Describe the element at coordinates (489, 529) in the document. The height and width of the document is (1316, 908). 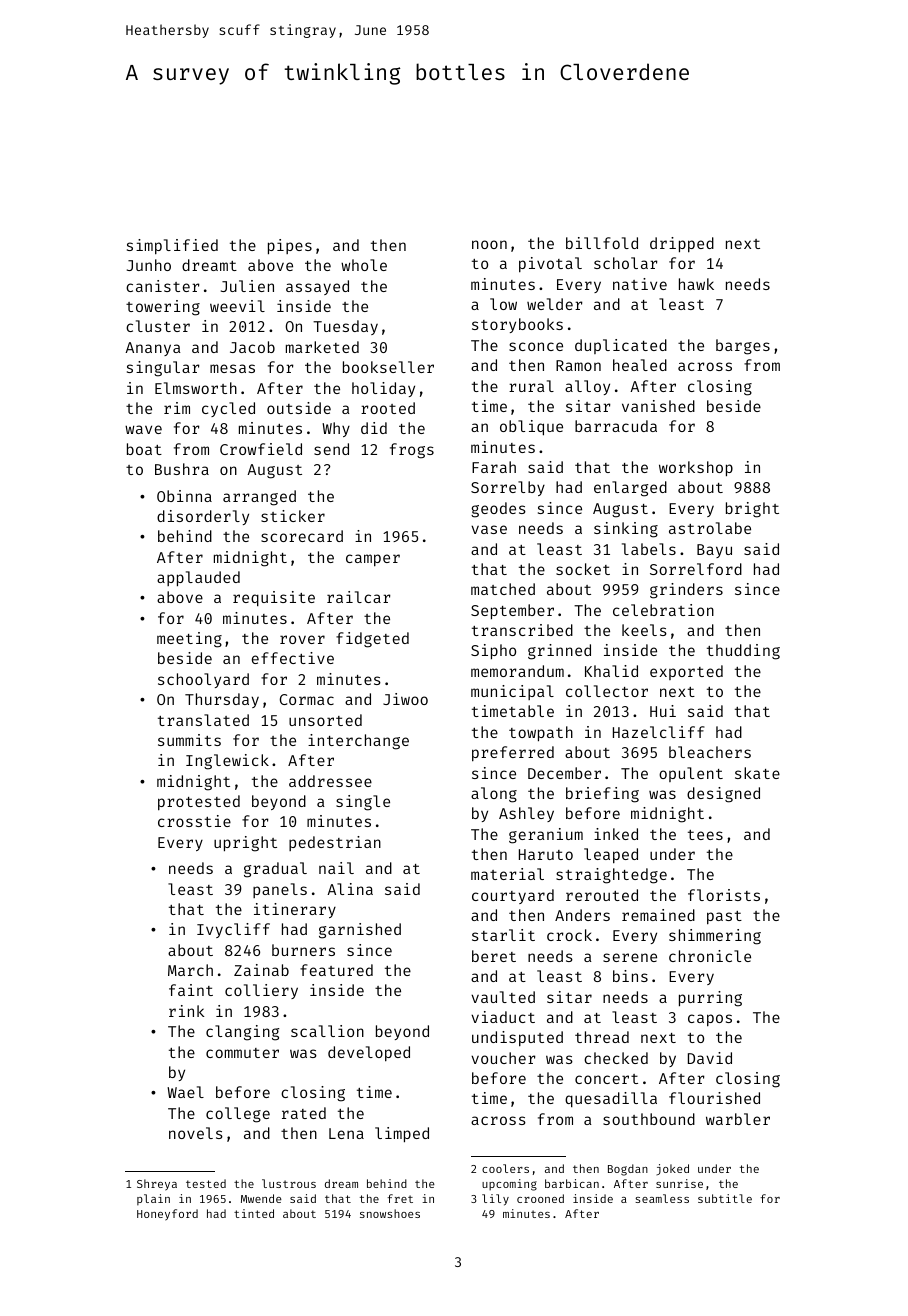
I see `vase` at that location.
